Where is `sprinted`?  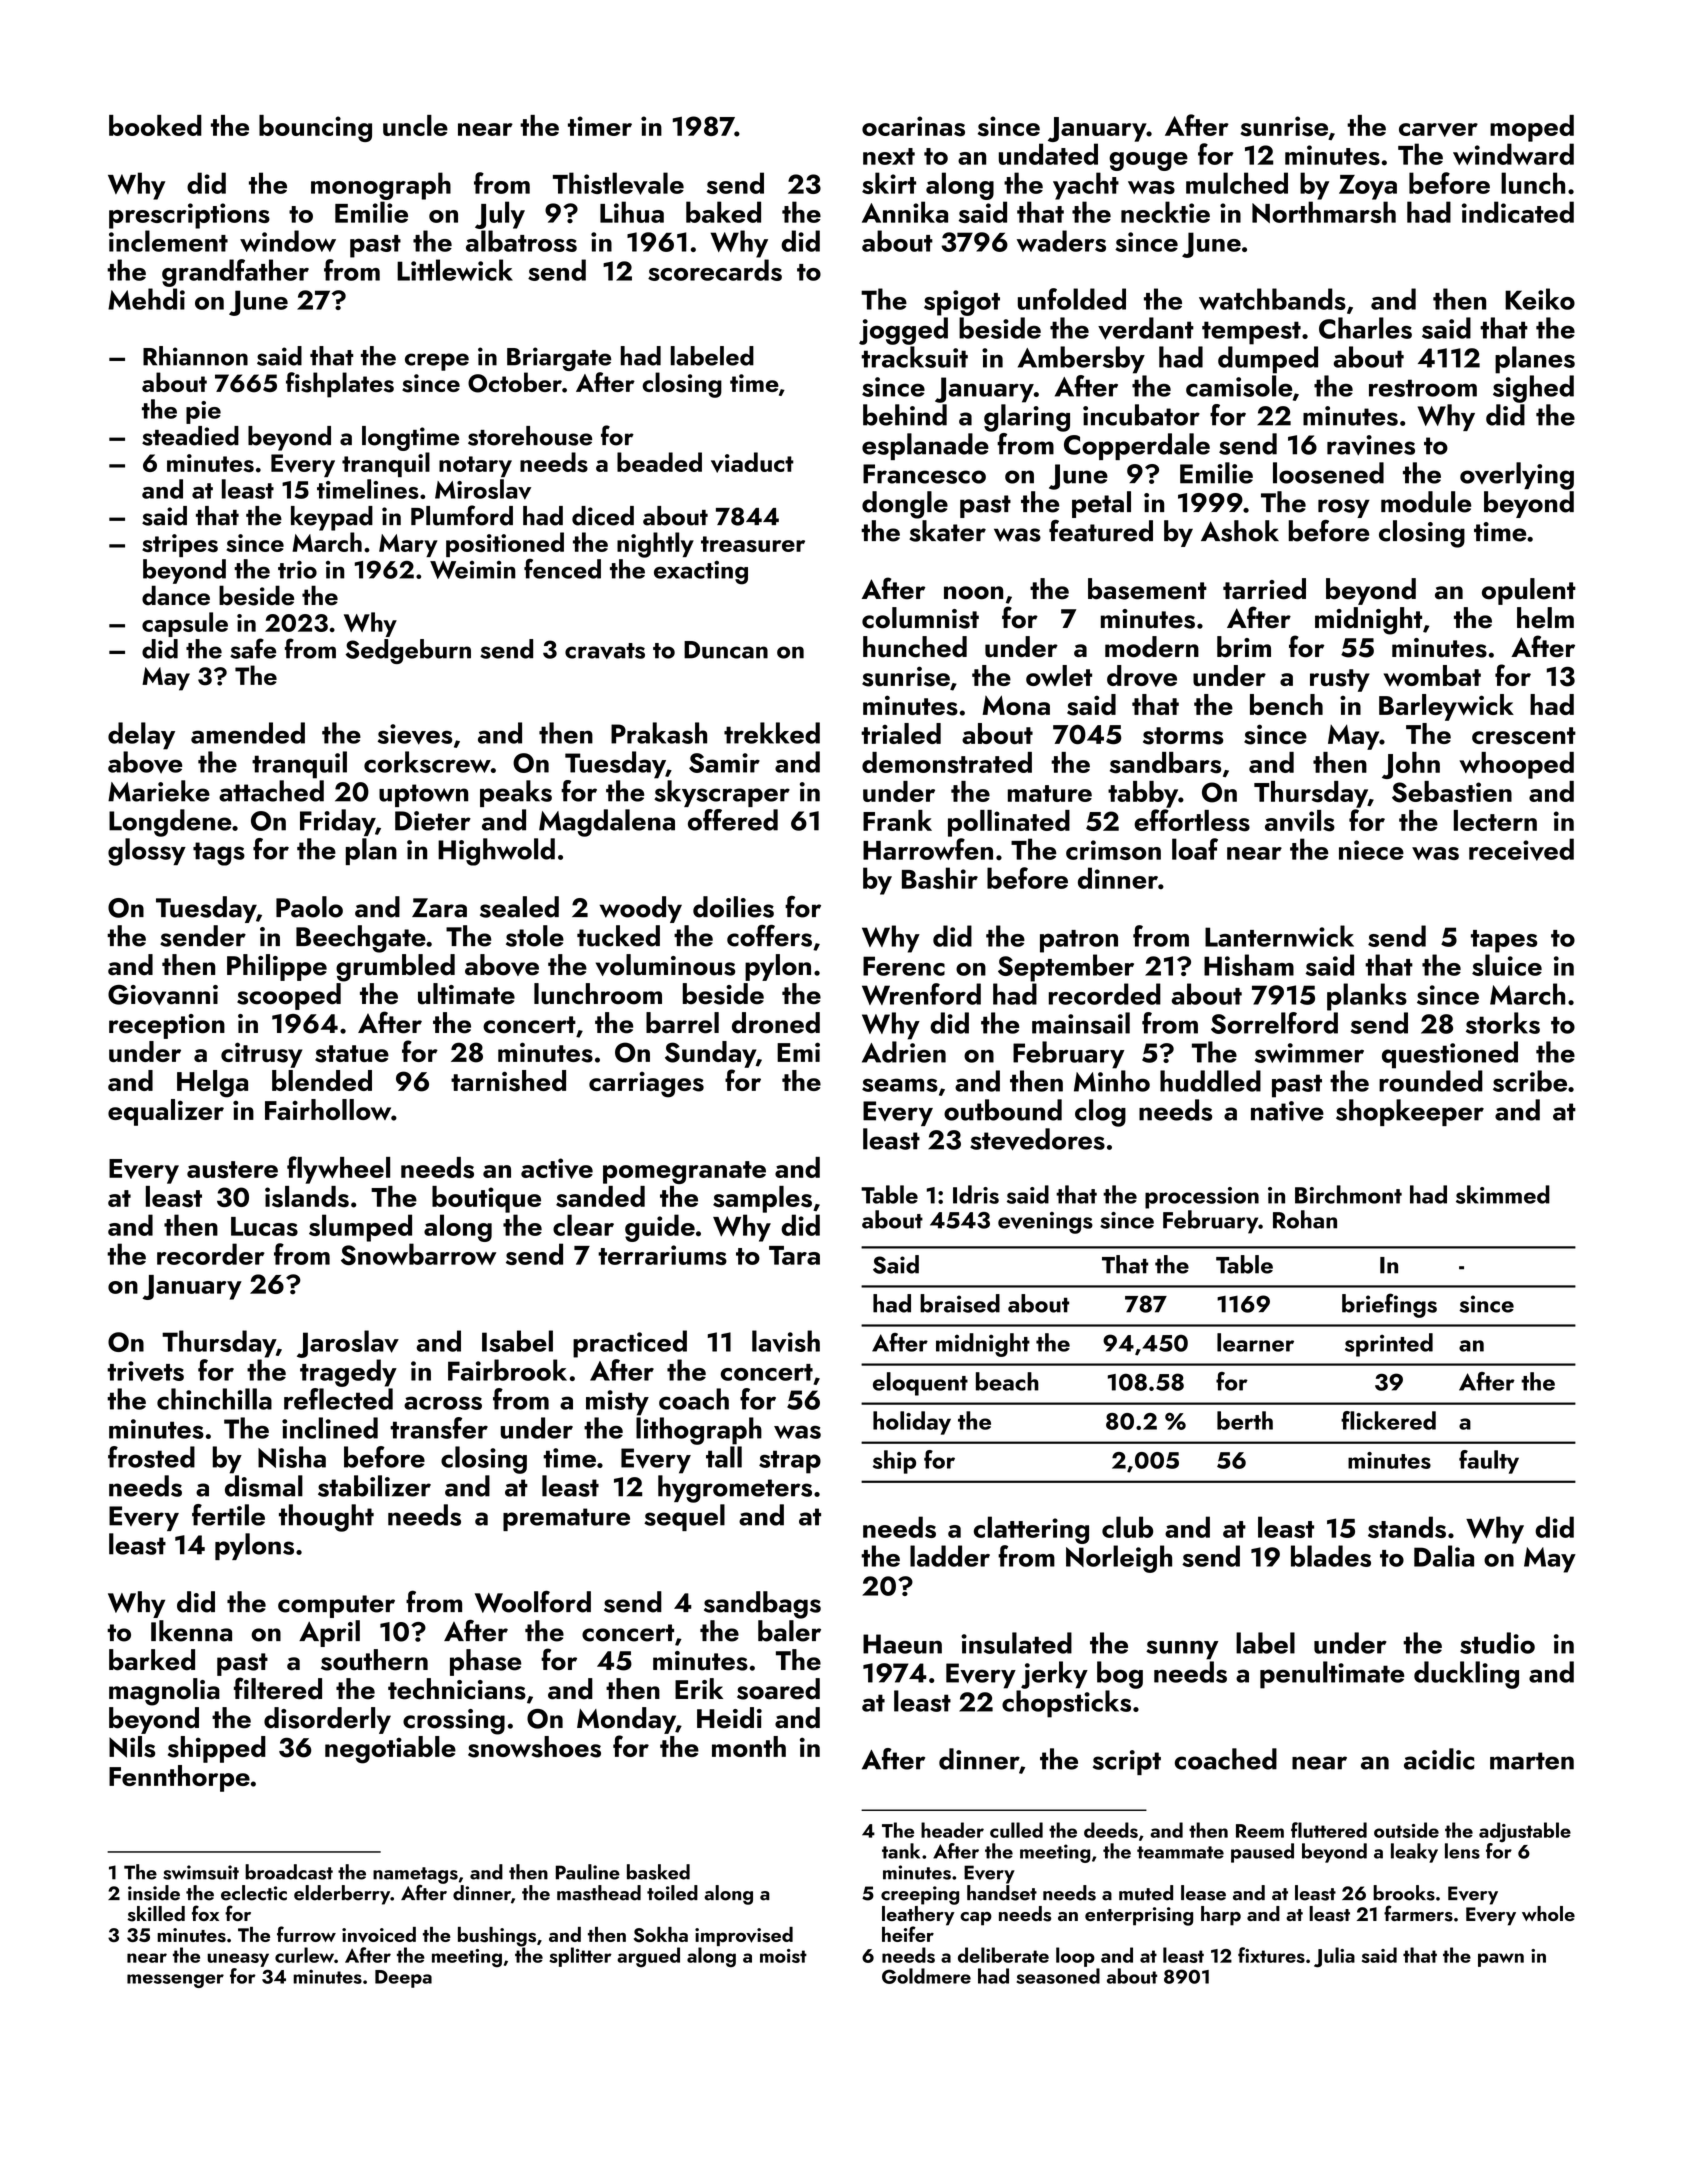 sprinted is located at coordinates (1389, 1345).
